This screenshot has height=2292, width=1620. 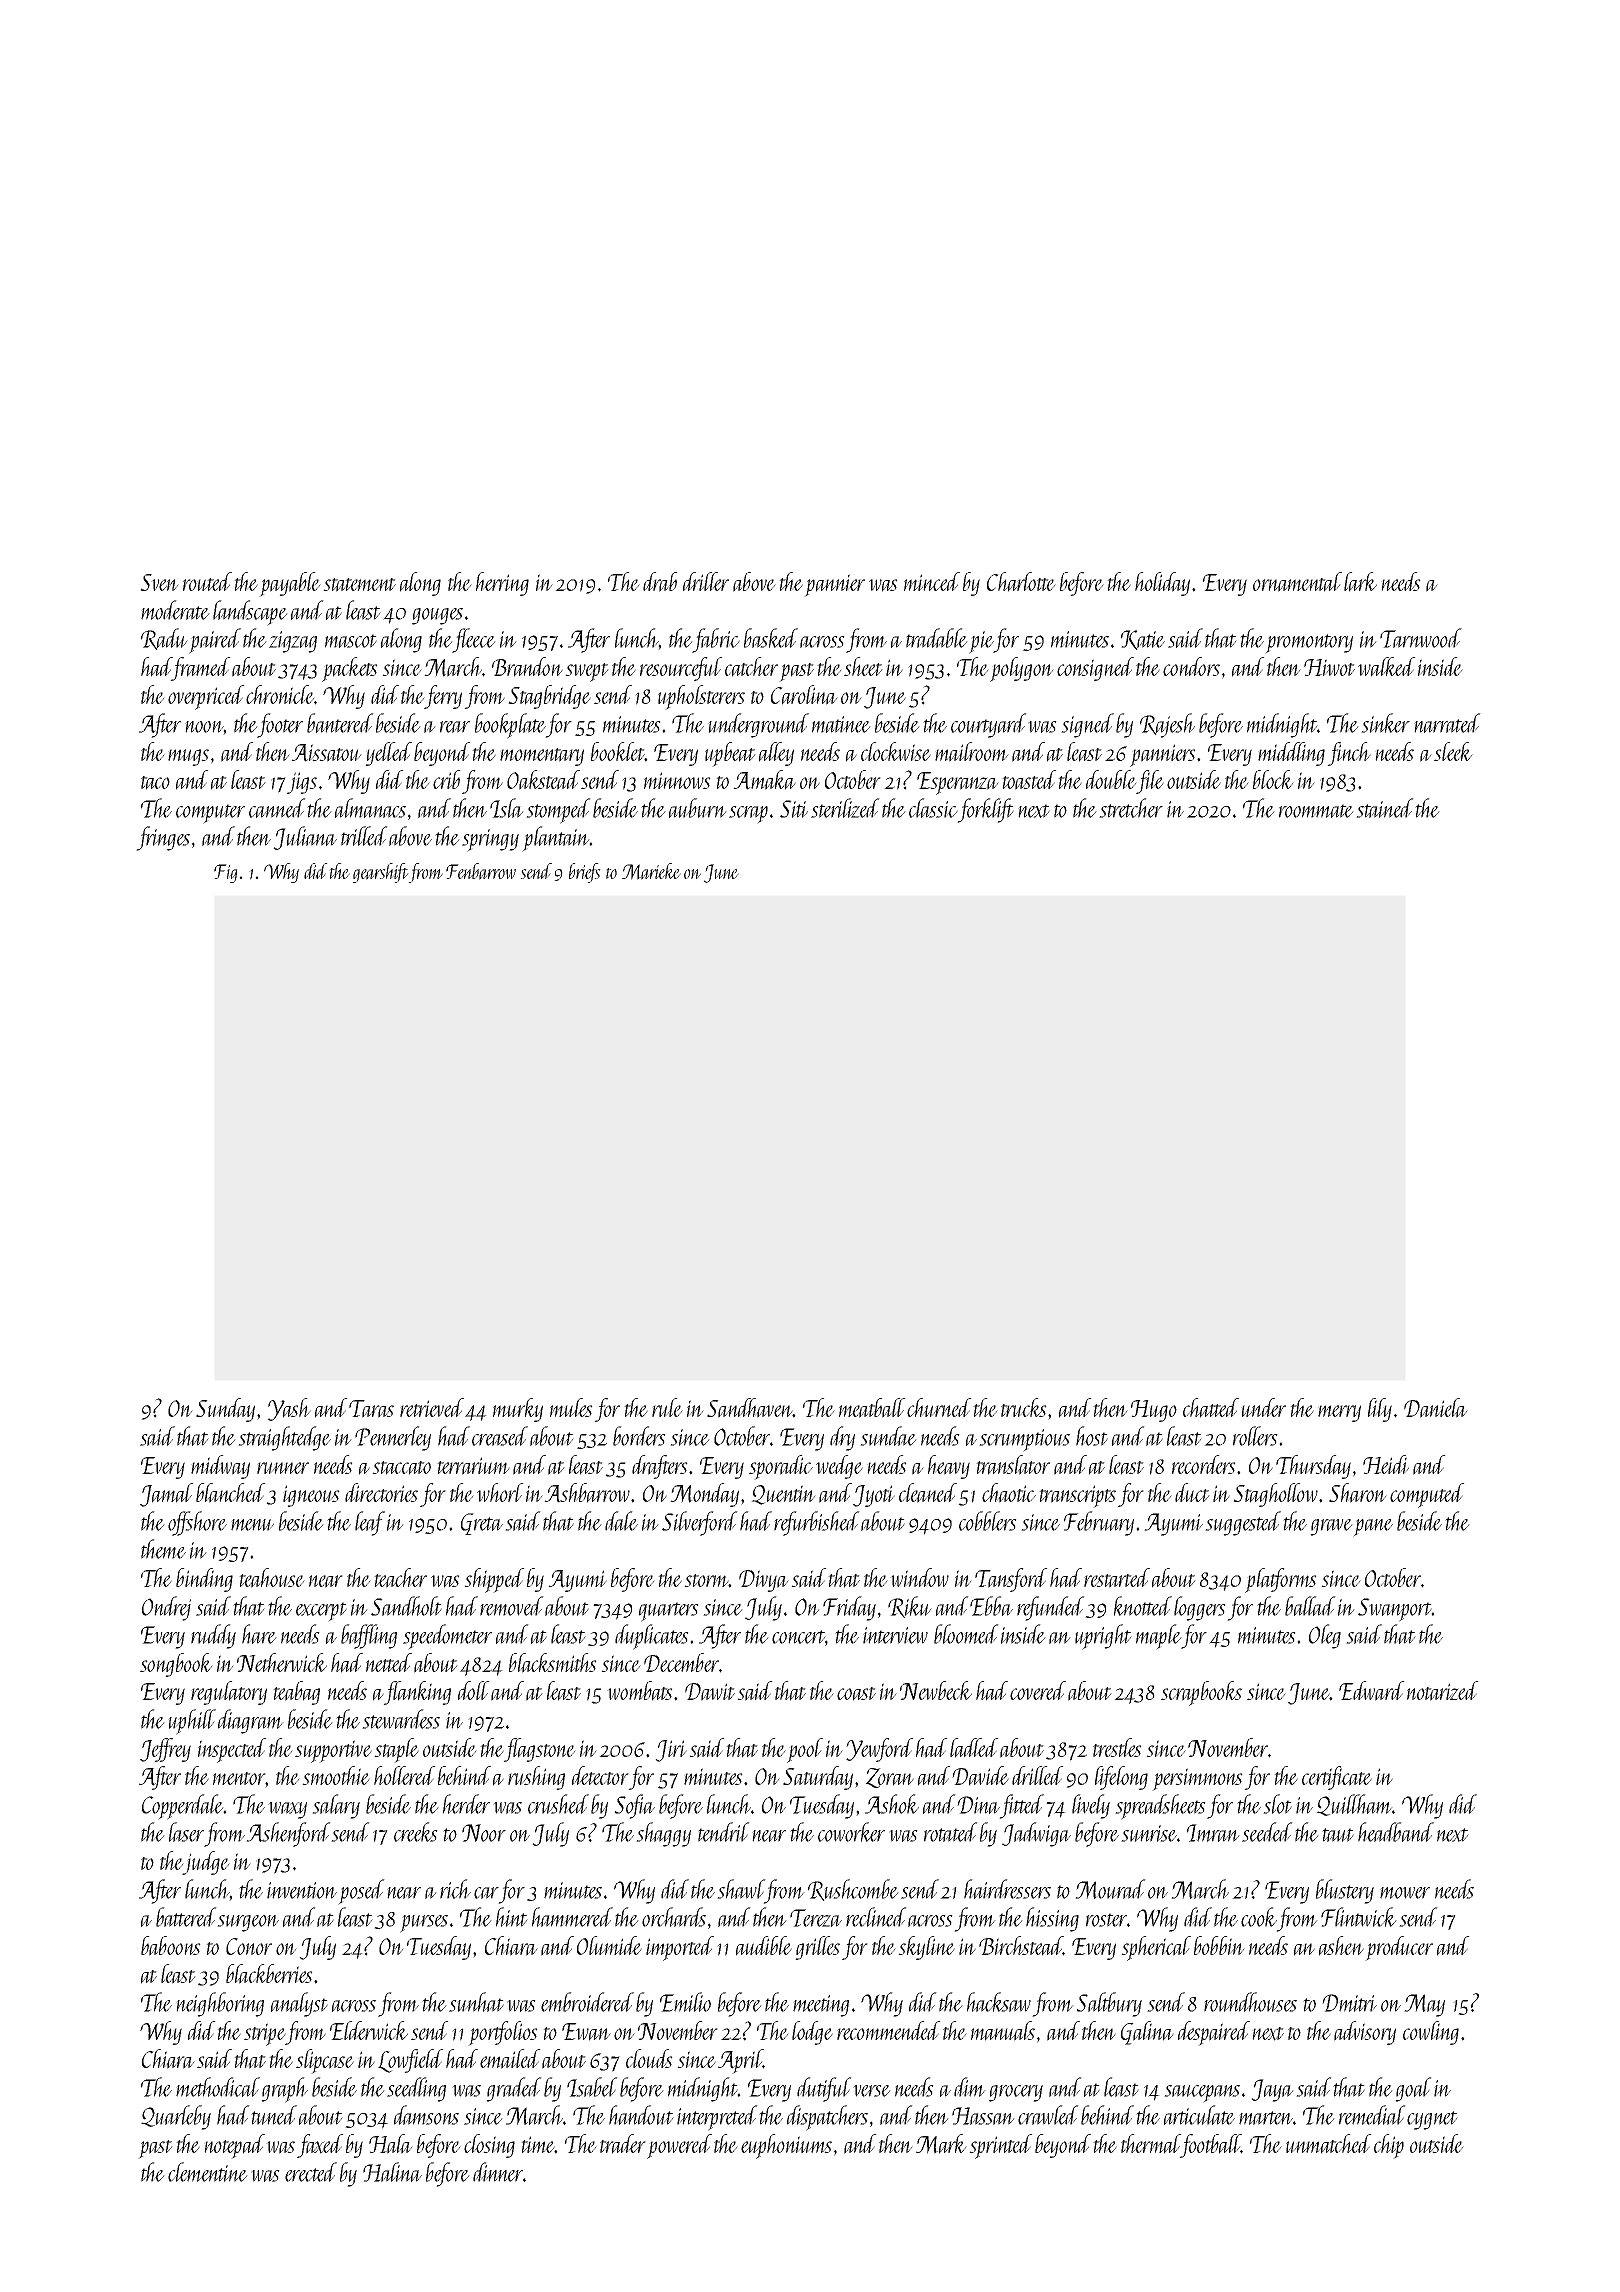 I want to click on restarted, so click(x=1117, y=1578).
